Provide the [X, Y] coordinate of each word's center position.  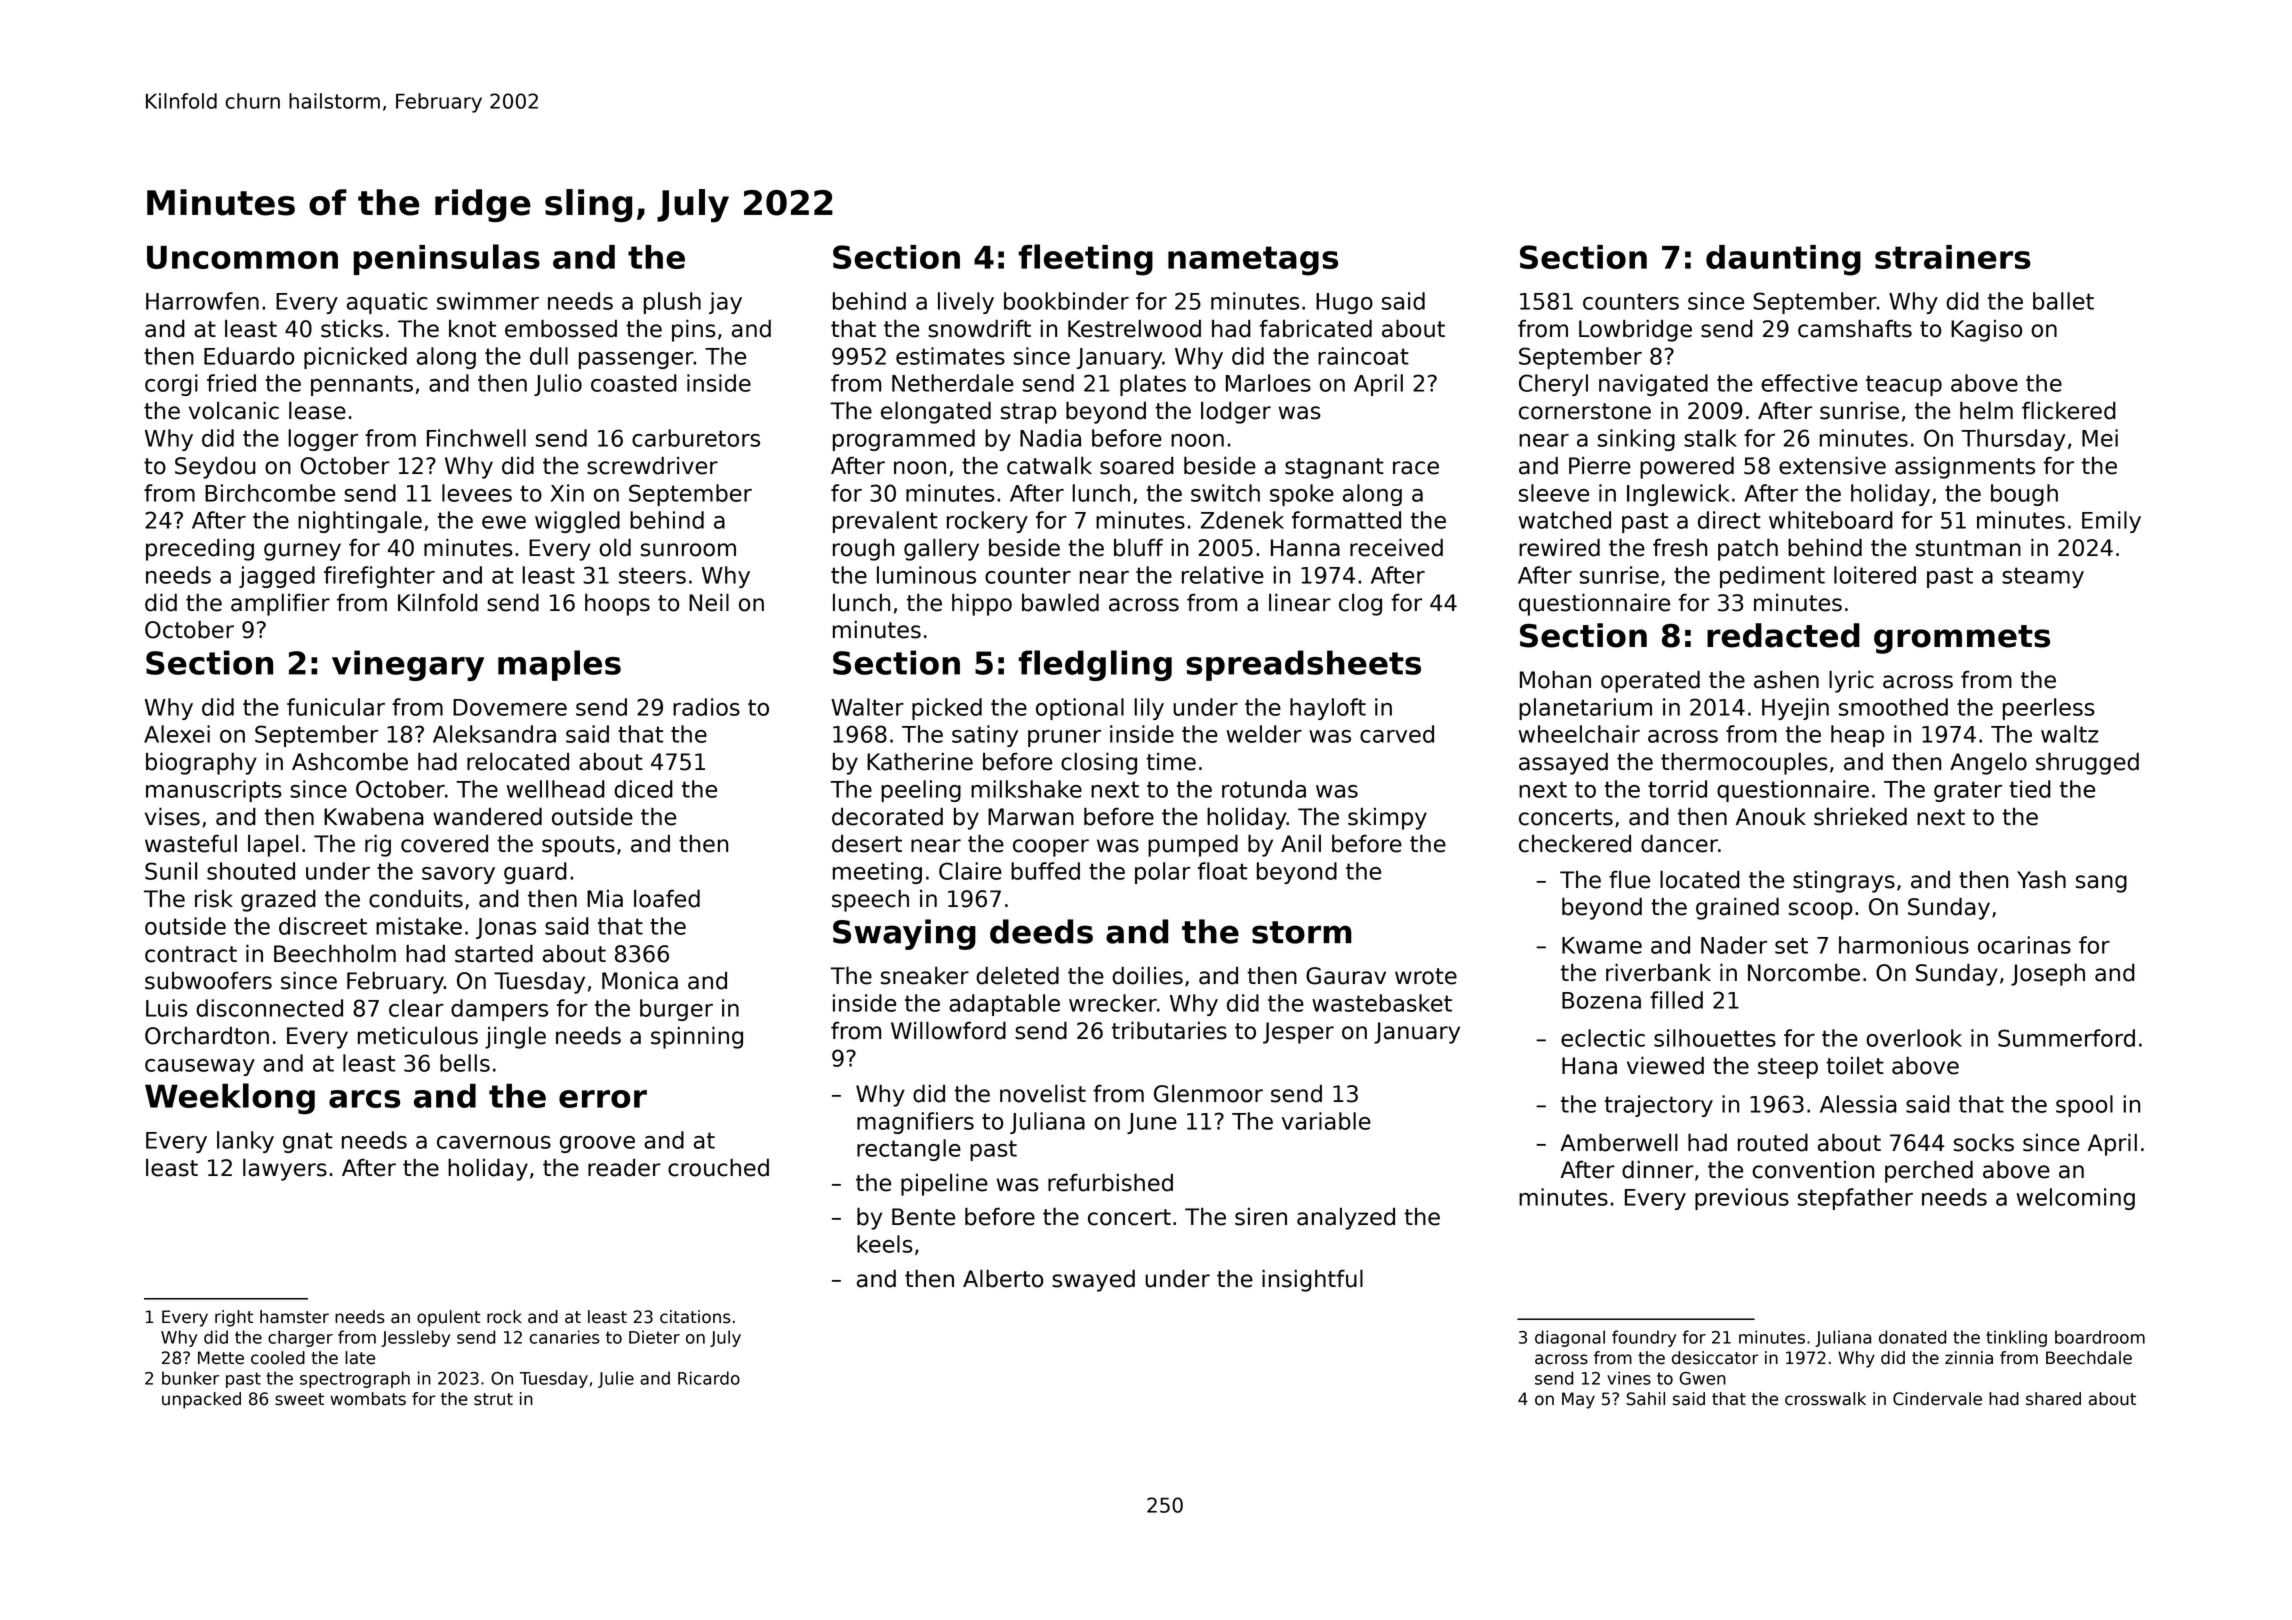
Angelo [1988, 764]
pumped [1193, 845]
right [234, 1318]
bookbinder [1066, 301]
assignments [1965, 467]
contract [191, 954]
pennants [362, 385]
